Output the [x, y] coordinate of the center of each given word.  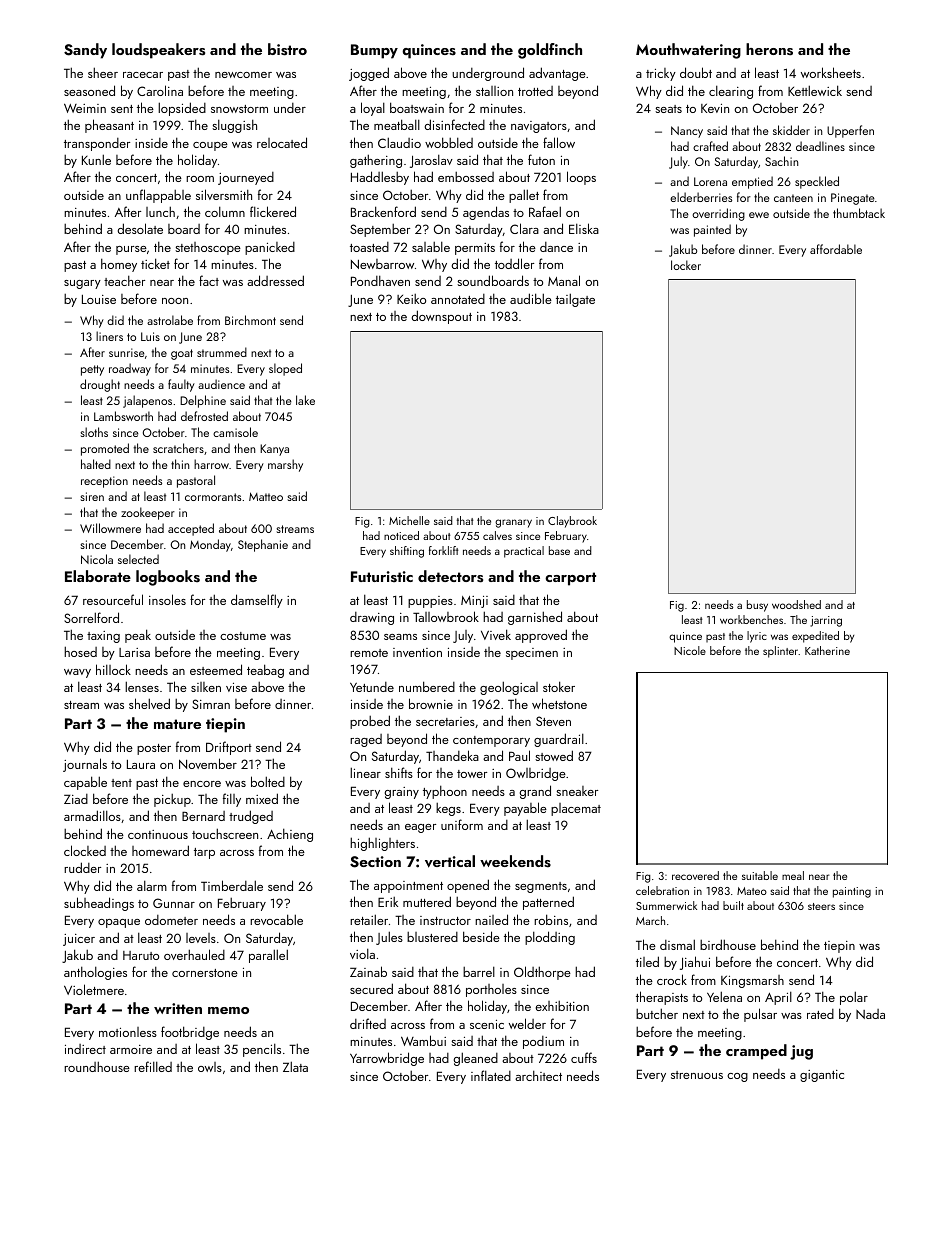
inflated [491, 1075]
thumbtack [859, 213]
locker [686, 265]
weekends [515, 861]
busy [757, 606]
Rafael [545, 211]
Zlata [295, 1066]
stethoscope [208, 248]
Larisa [134, 652]
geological [509, 688]
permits [475, 249]
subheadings [99, 904]
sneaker [577, 791]
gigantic [822, 1076]
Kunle [96, 159]
